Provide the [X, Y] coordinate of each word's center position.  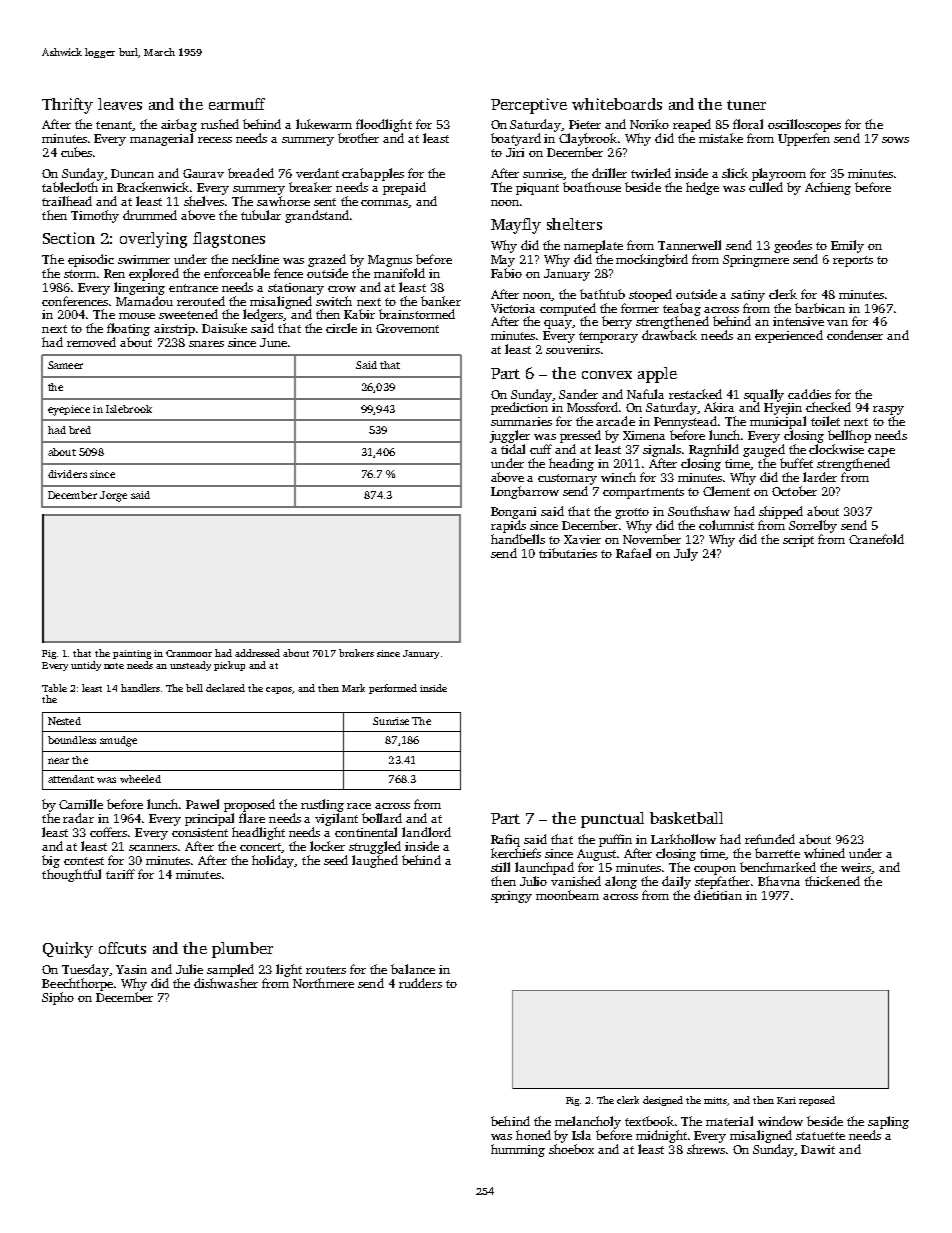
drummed [150, 215]
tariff [120, 874]
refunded [770, 839]
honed [533, 1135]
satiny [748, 296]
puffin [615, 840]
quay [558, 324]
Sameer [65, 365]
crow [342, 289]
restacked [695, 394]
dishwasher [226, 983]
